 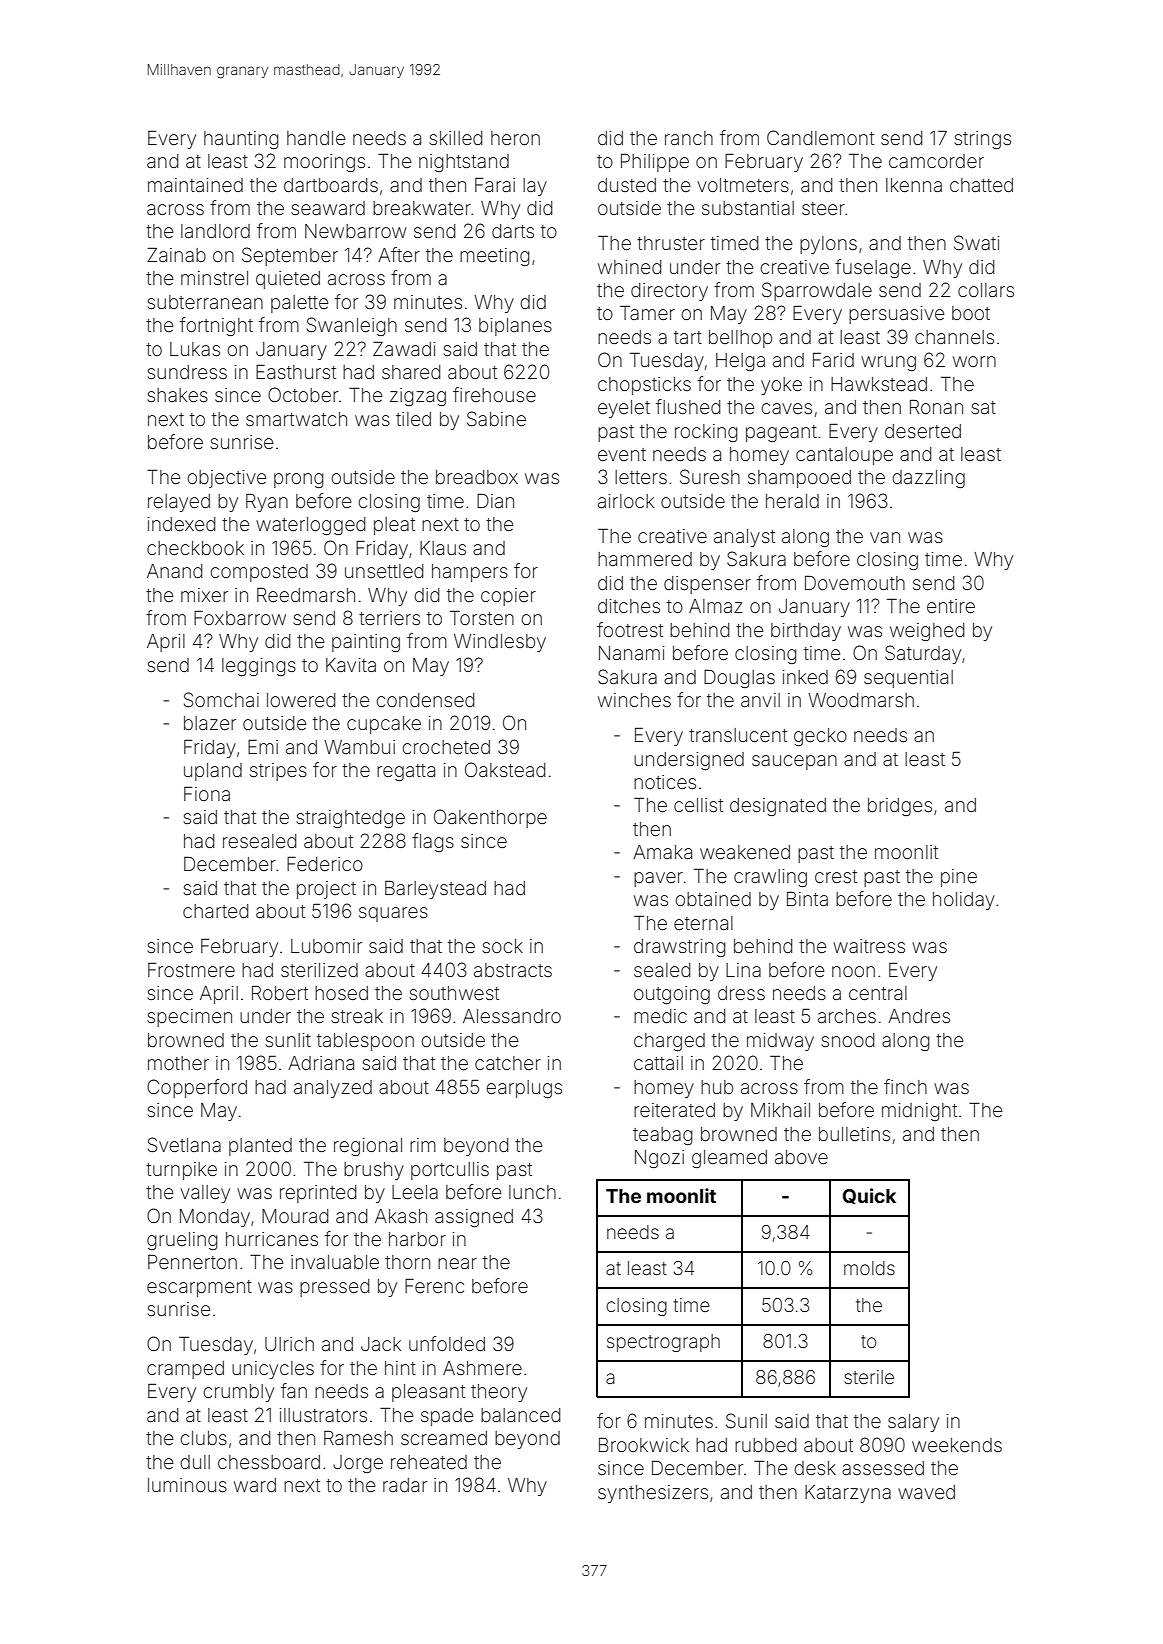 I want to click on synthesizers, so click(x=653, y=1494).
